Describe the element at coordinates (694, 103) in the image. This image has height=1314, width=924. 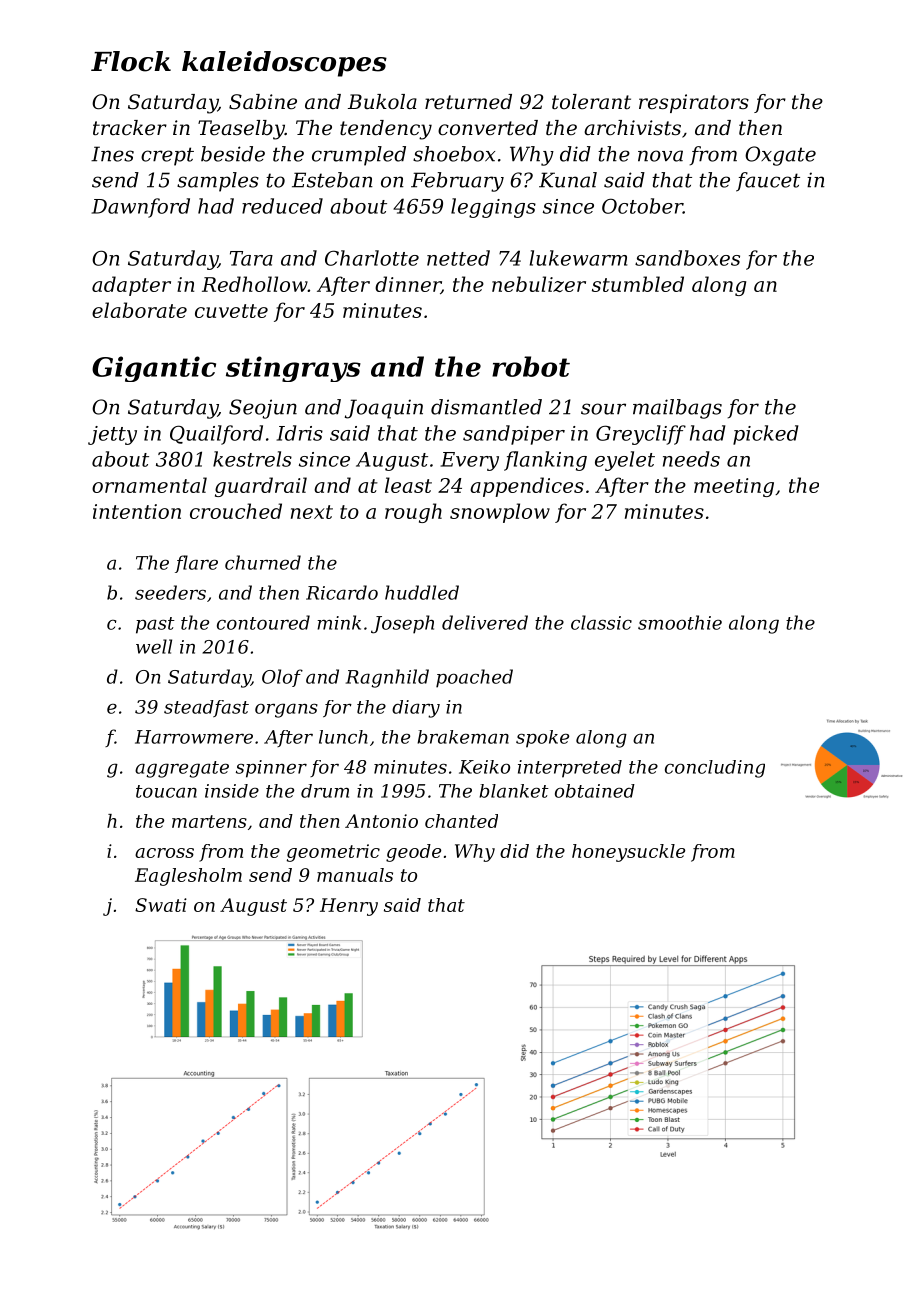
I see `respirators` at that location.
